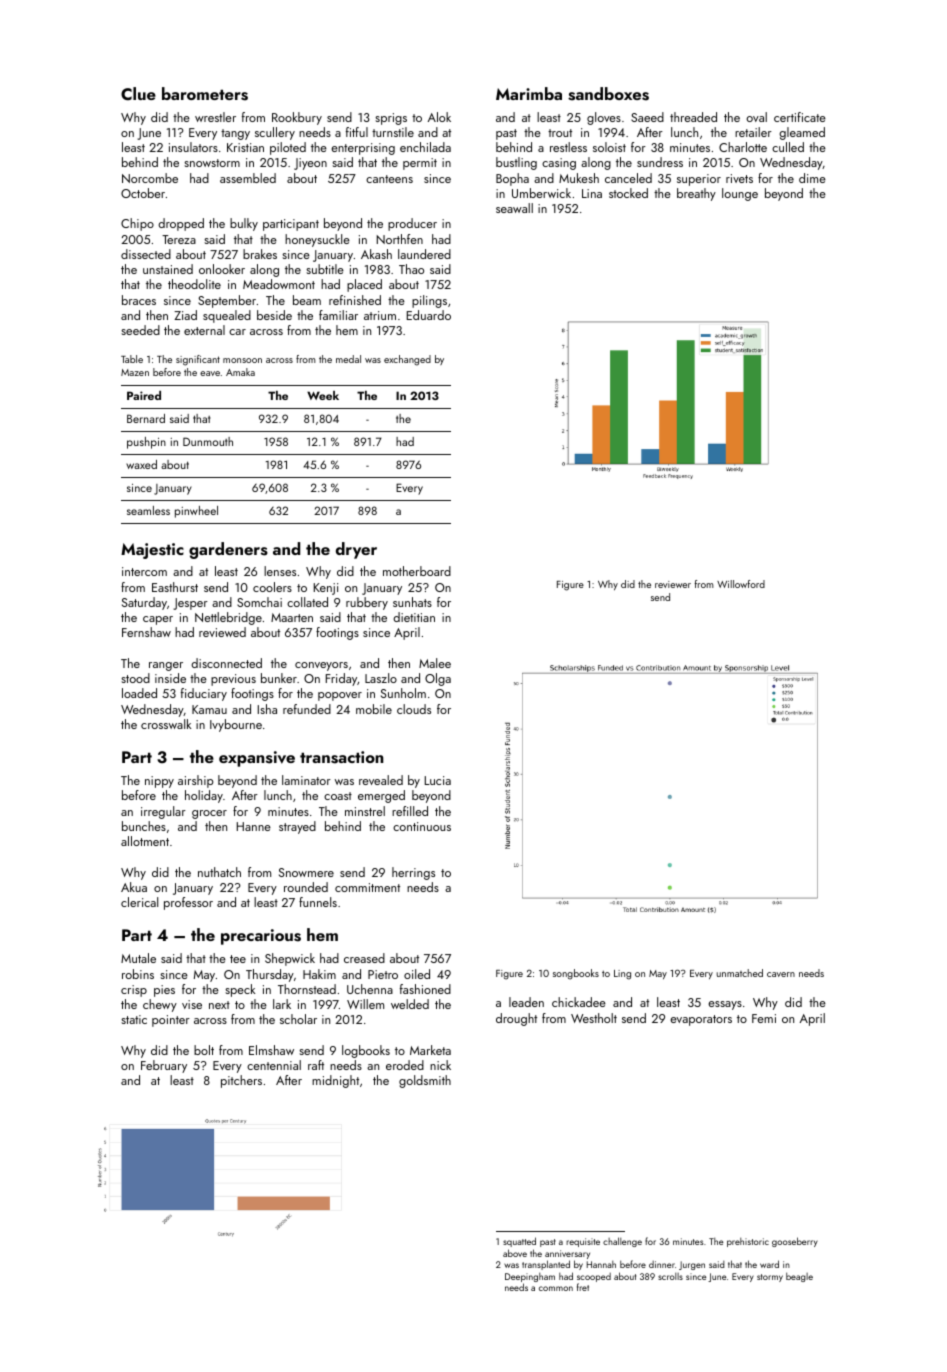 The width and height of the screenshot is (947, 1372). What do you see at coordinates (741, 584) in the screenshot?
I see `Willowford` at bounding box center [741, 584].
